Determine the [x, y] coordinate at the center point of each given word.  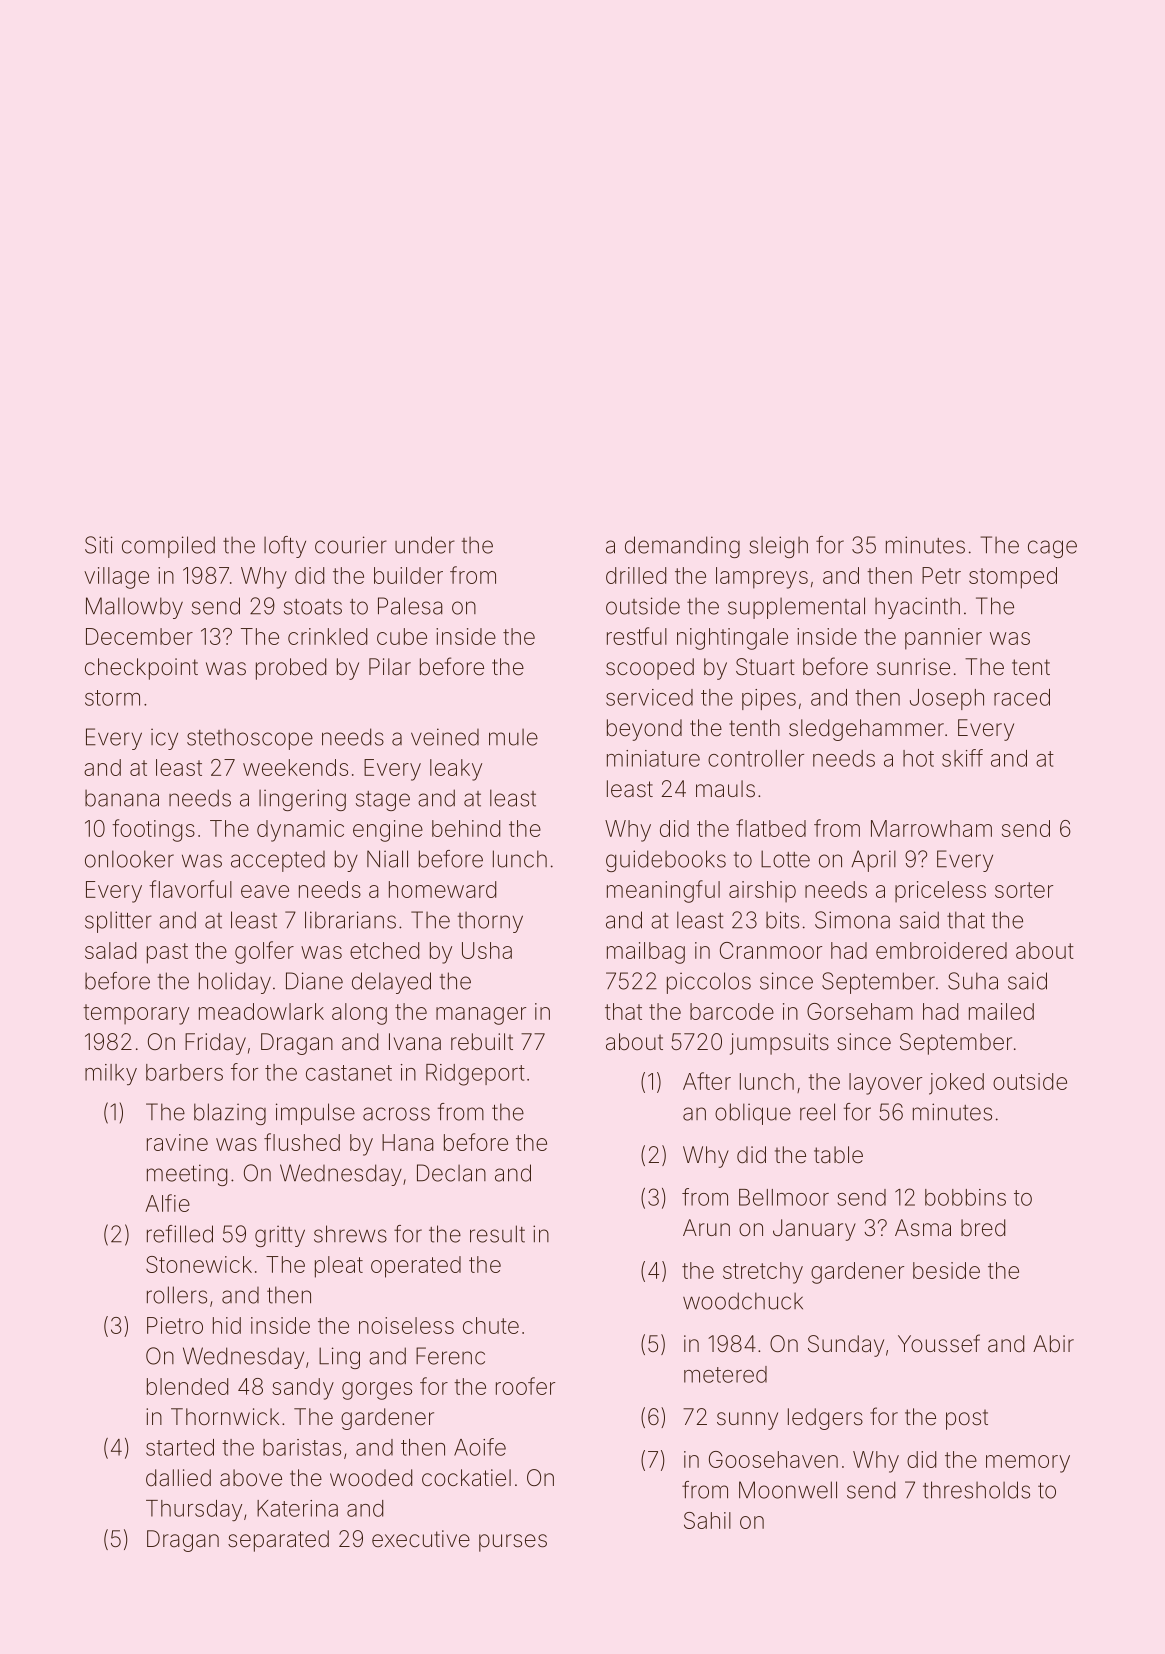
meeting [187, 1175]
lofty [285, 547]
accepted [278, 861]
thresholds [976, 1490]
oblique [753, 1114]
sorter [1024, 890]
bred [983, 1228]
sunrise [913, 667]
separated [278, 1541]
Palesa [410, 606]
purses [513, 1543]
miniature [653, 758]
